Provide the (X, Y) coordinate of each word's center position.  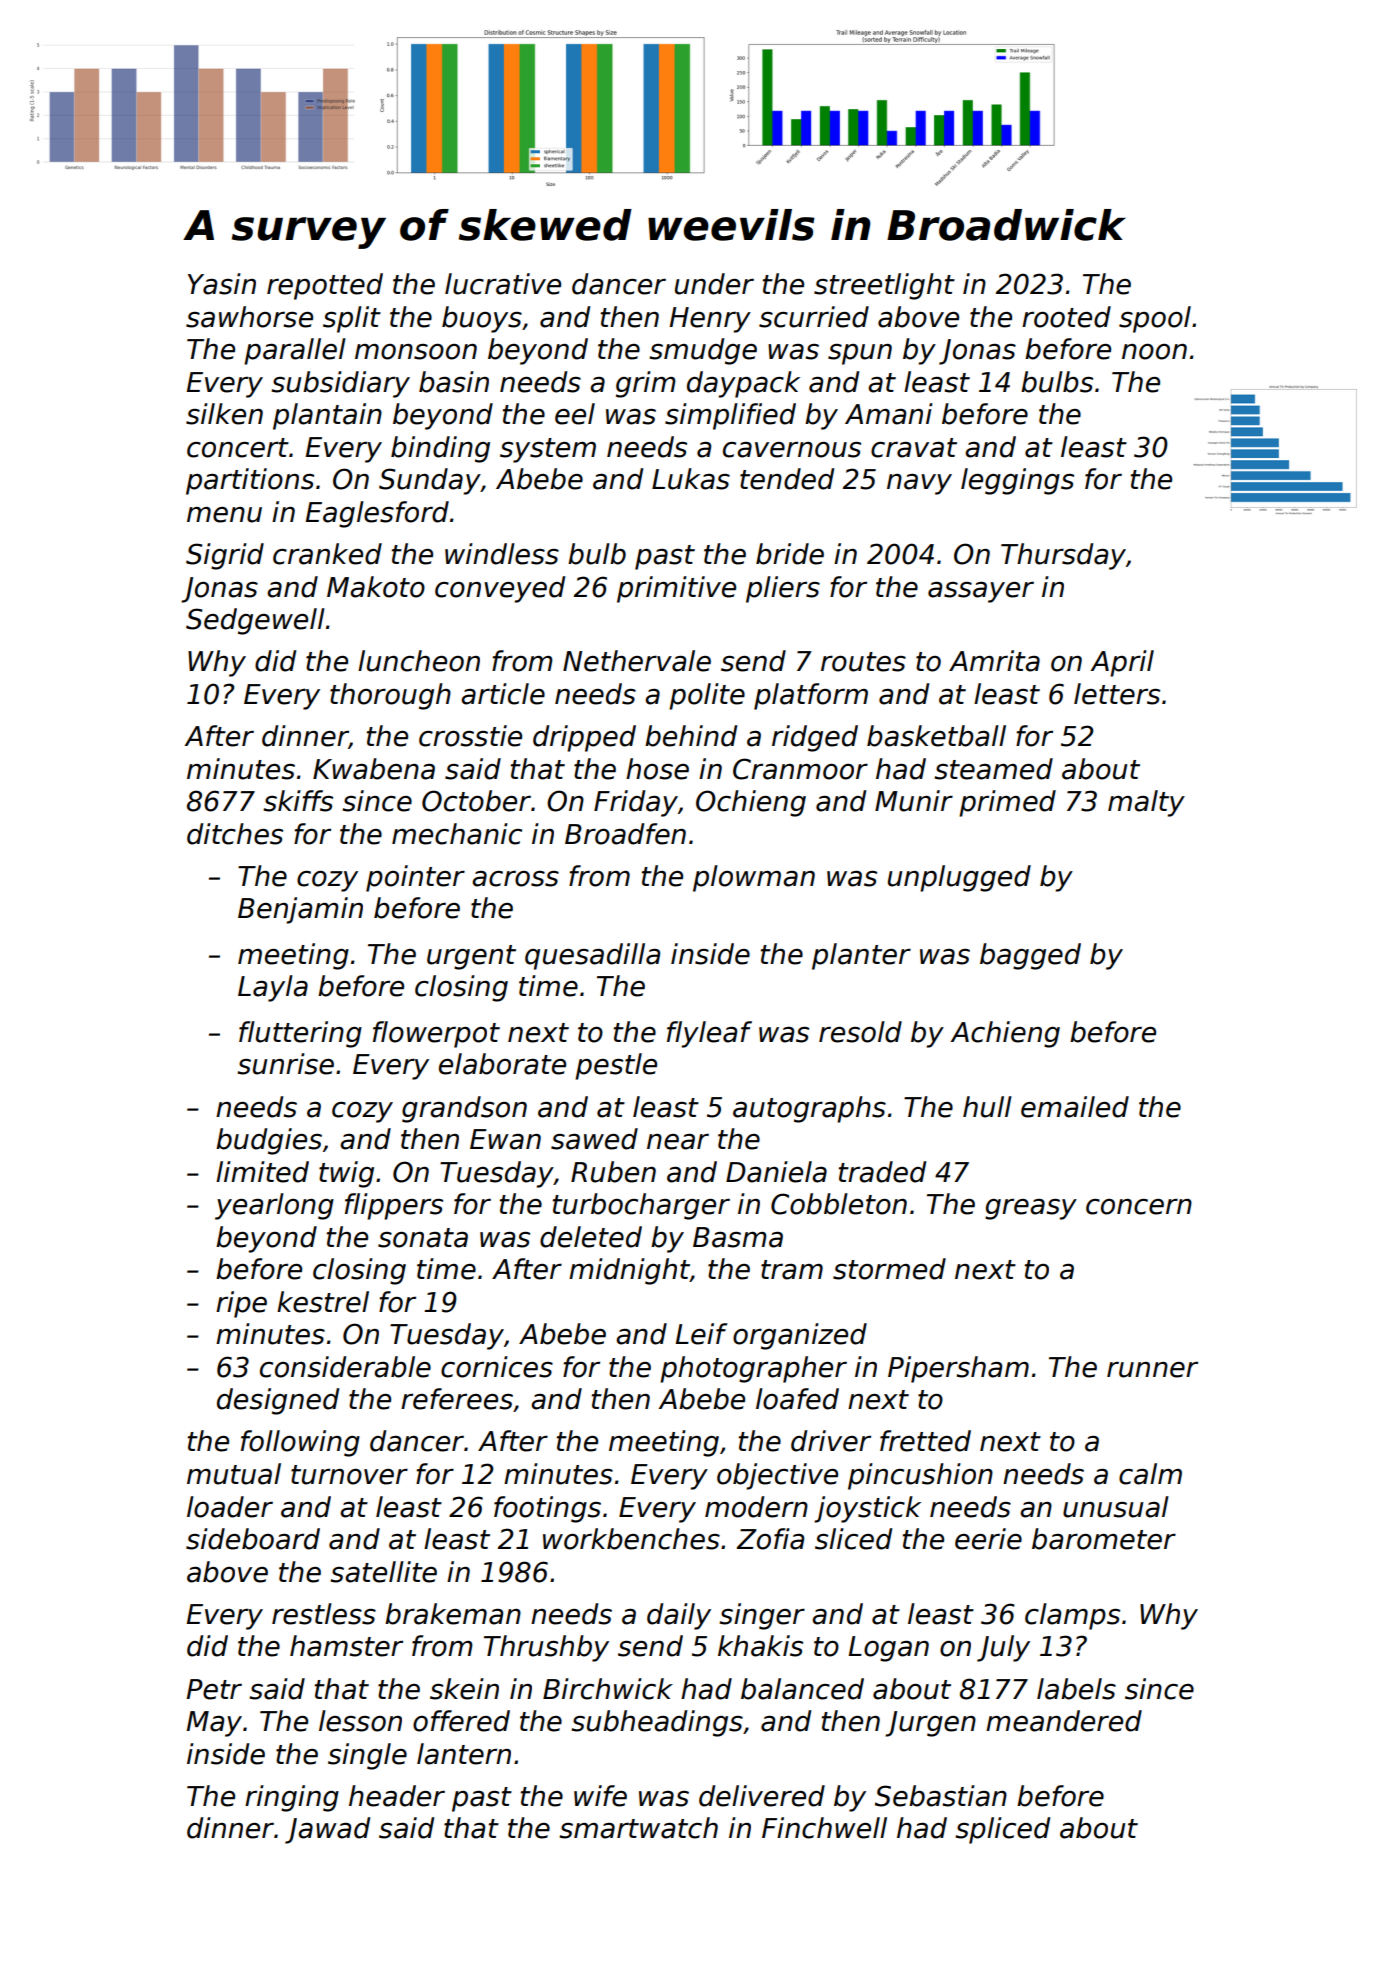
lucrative (503, 284)
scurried (814, 317)
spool (1155, 319)
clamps (1072, 1616)
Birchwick (608, 1689)
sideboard (253, 1539)
